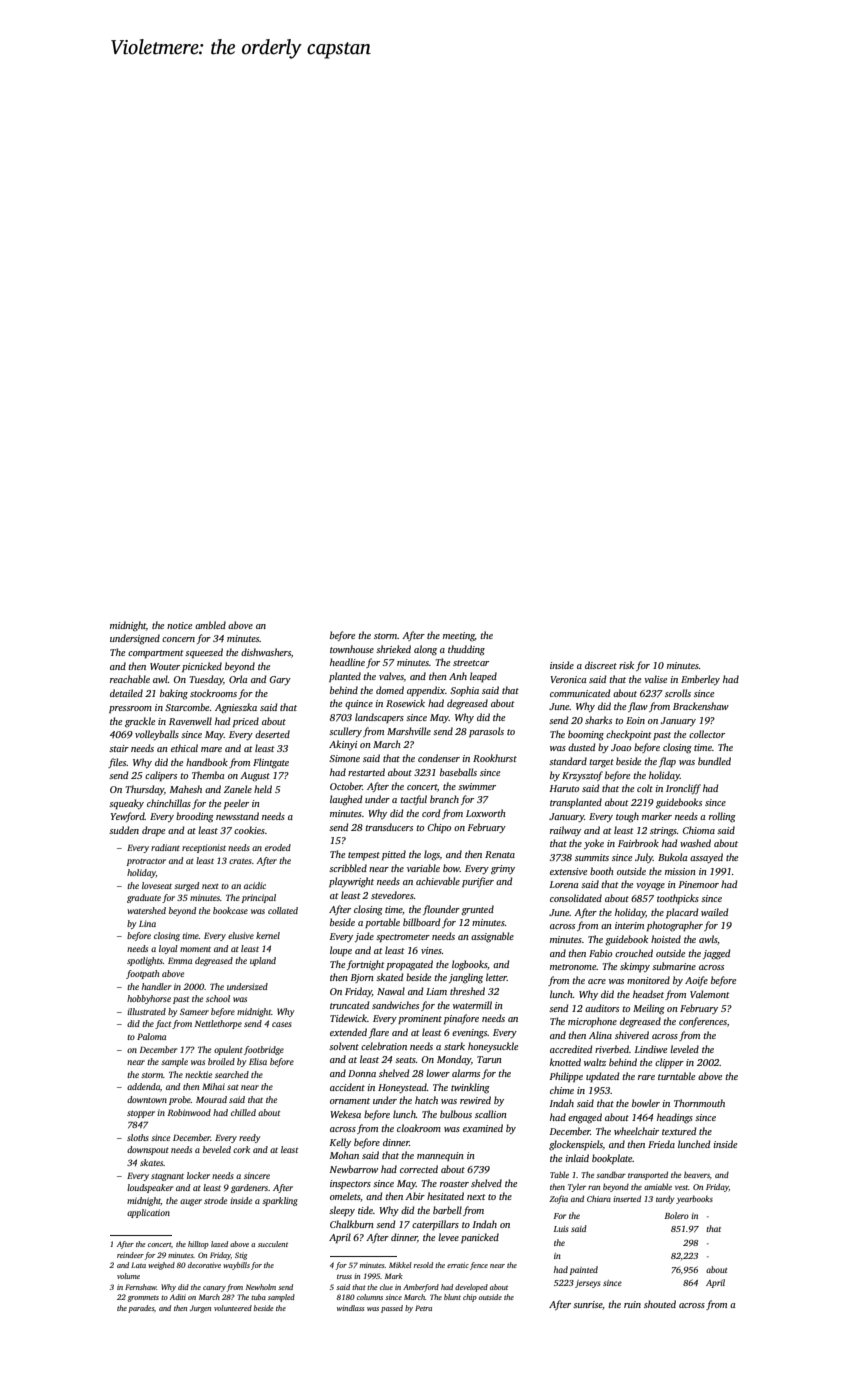  I want to click on notice, so click(179, 625).
